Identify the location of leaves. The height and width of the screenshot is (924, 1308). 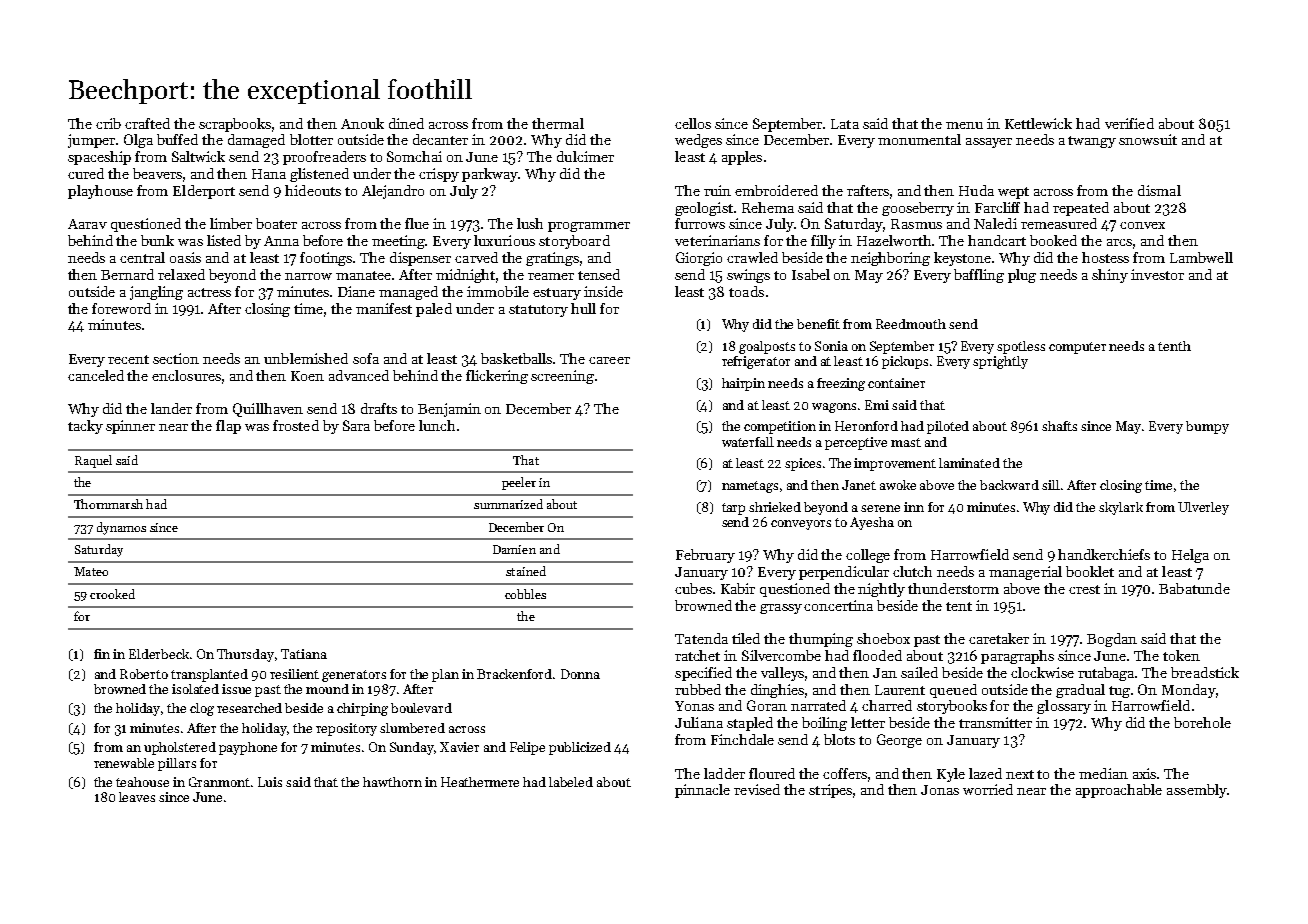
(137, 797).
